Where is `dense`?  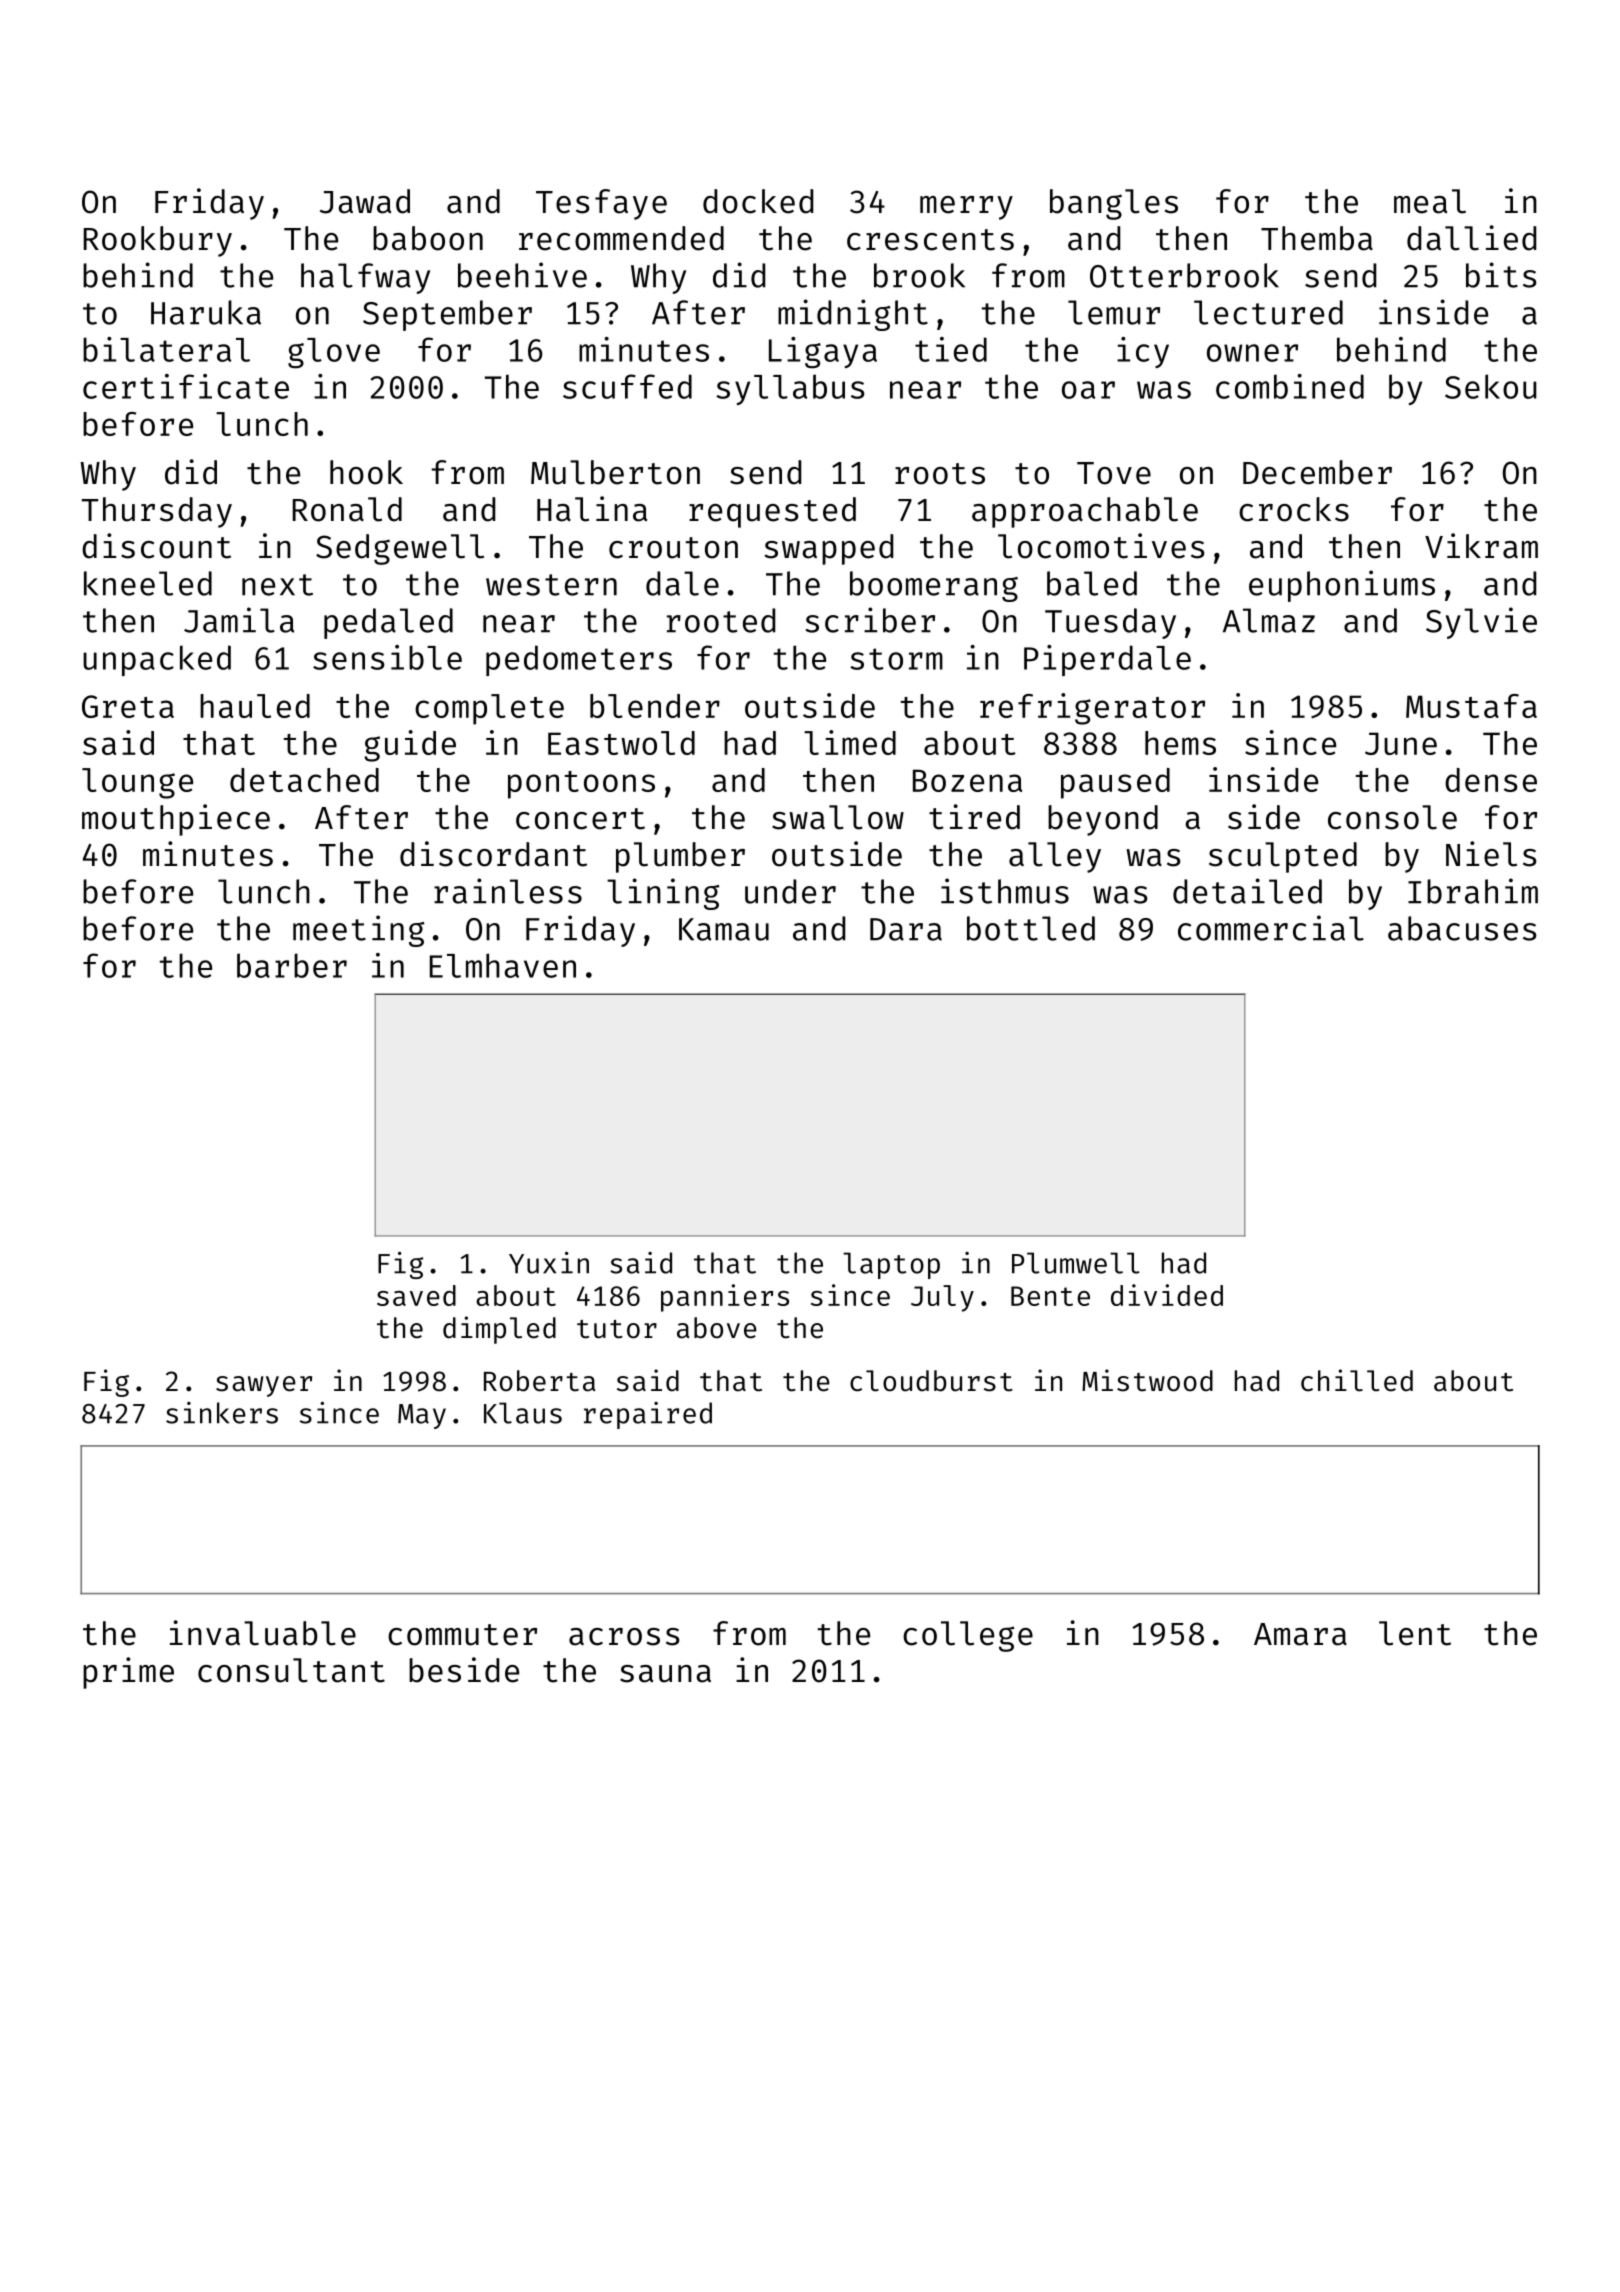 dense is located at coordinates (1491, 780).
